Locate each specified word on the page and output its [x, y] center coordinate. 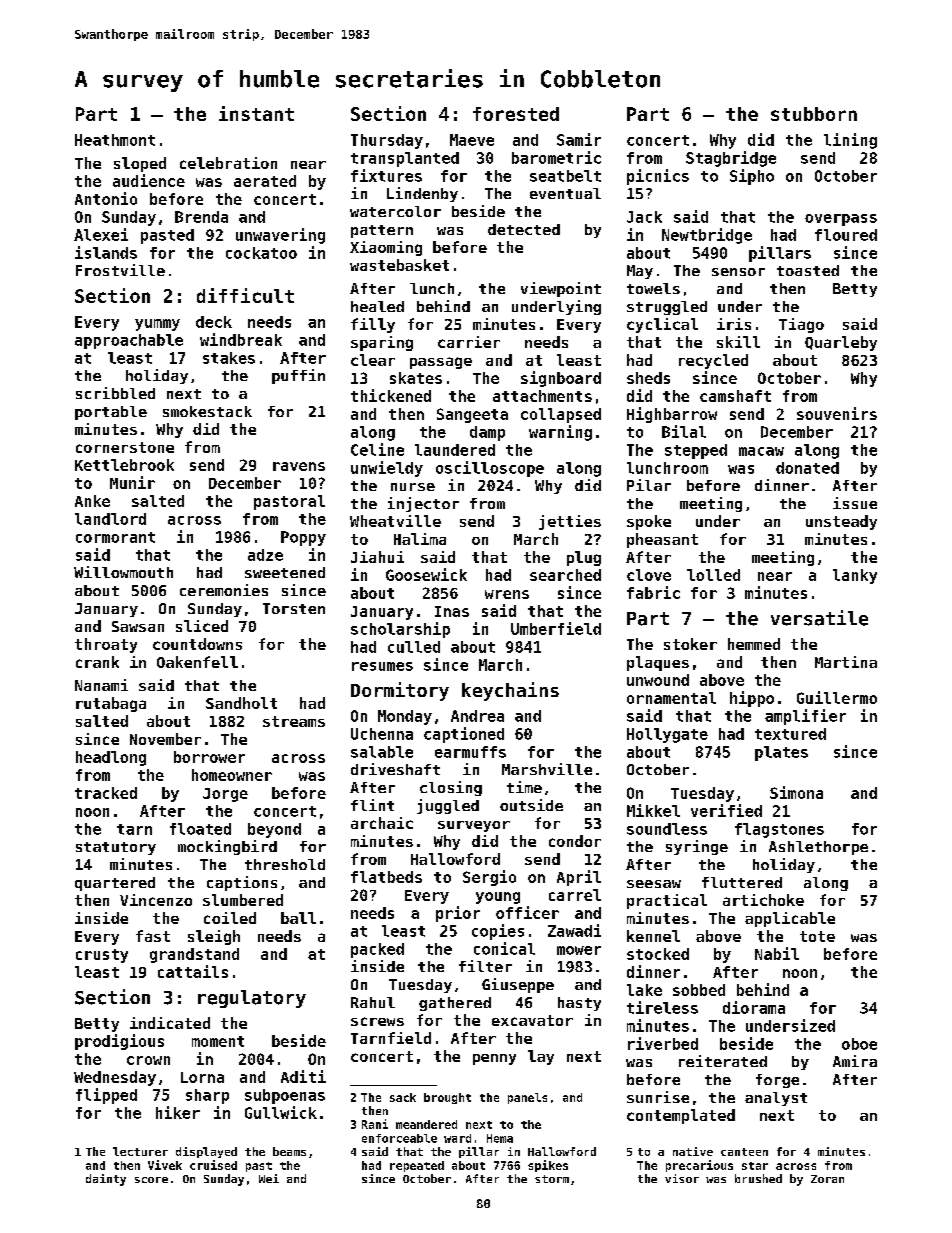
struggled [667, 308]
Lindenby [422, 194]
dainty [106, 1180]
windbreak [241, 339]
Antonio [106, 198]
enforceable [399, 1138]
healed [377, 306]
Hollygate [667, 735]
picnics [658, 177]
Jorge [225, 795]
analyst [776, 1099]
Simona [796, 792]
